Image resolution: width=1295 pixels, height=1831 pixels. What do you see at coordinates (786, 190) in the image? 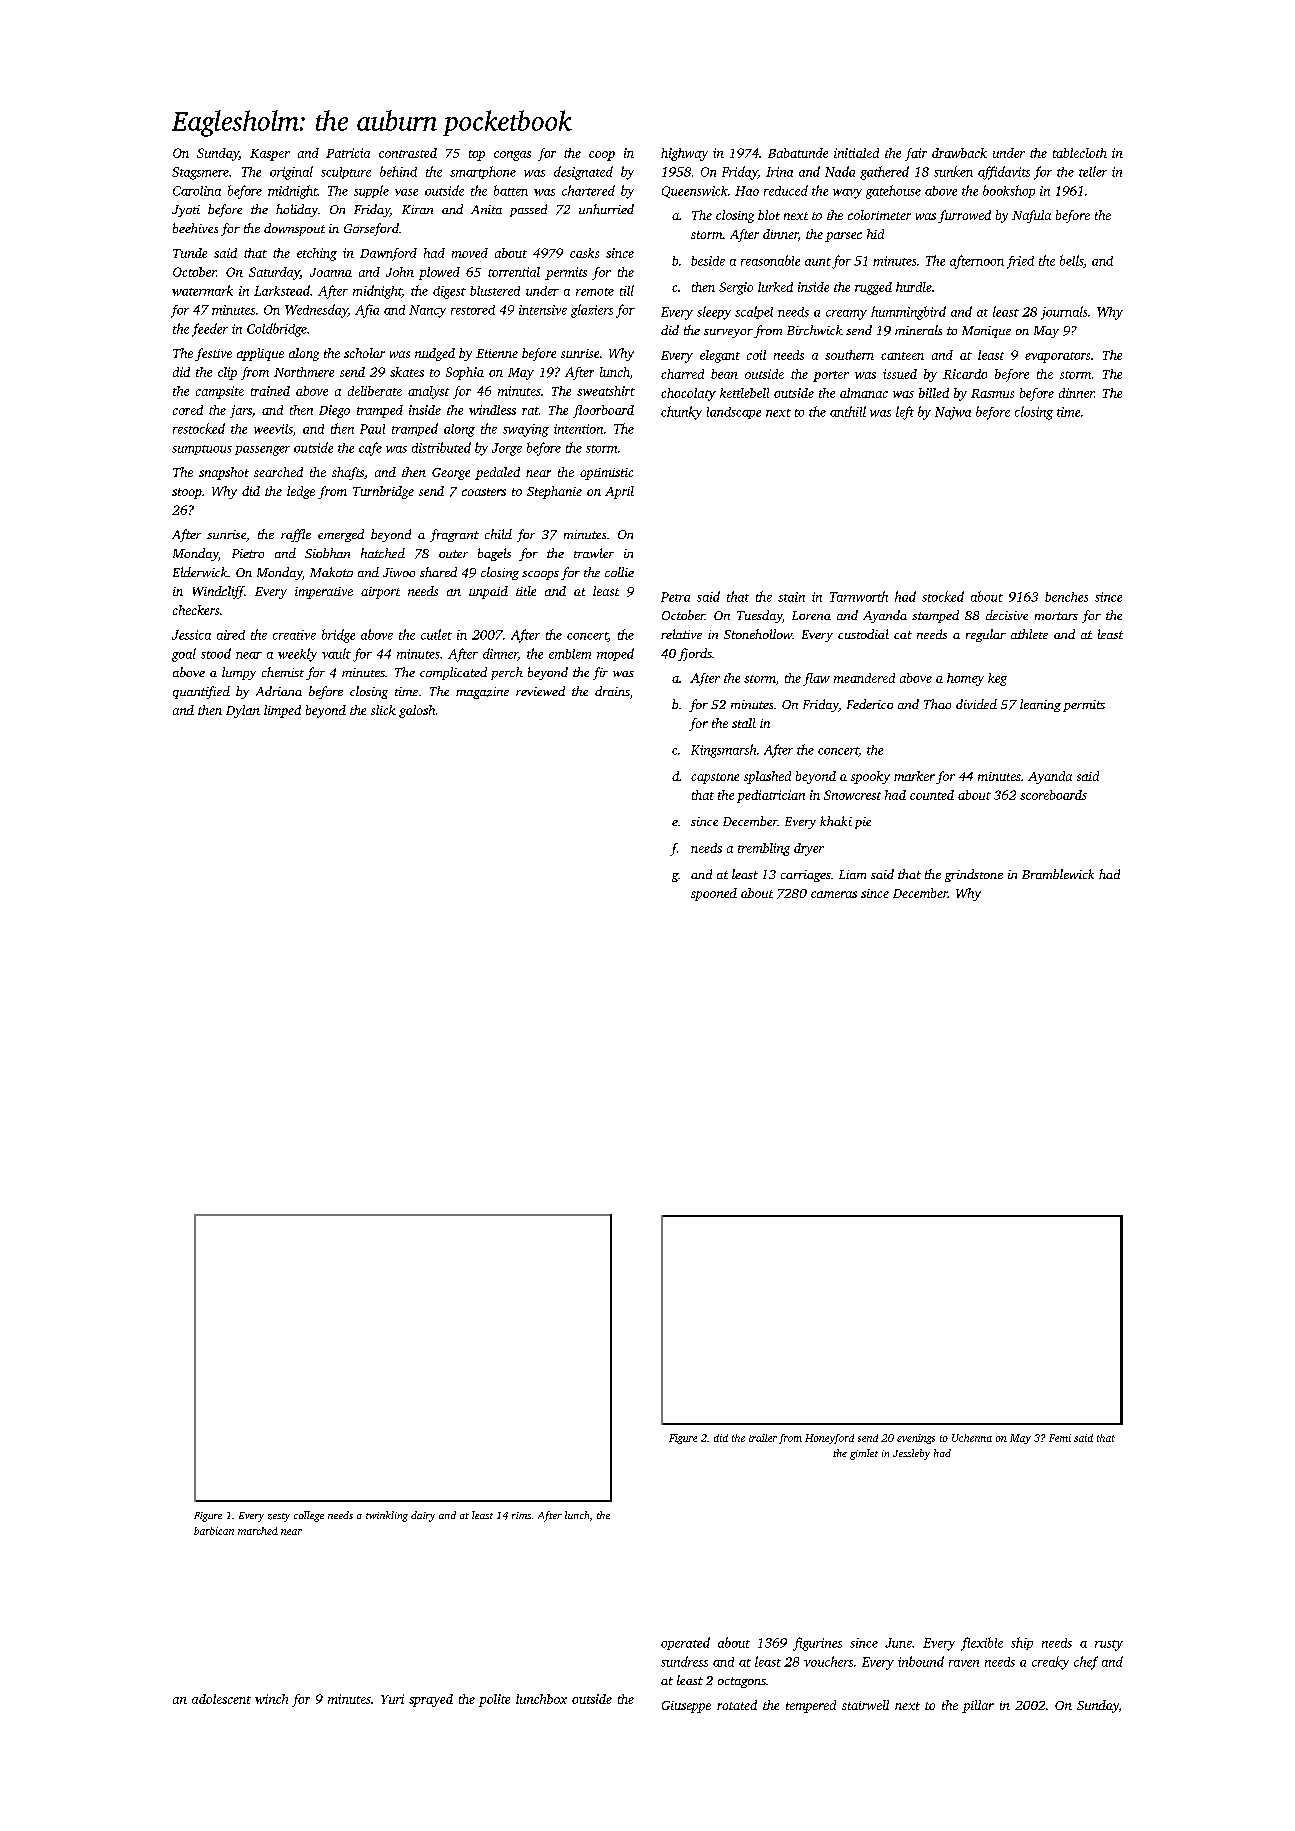
I see `reduced` at bounding box center [786, 190].
